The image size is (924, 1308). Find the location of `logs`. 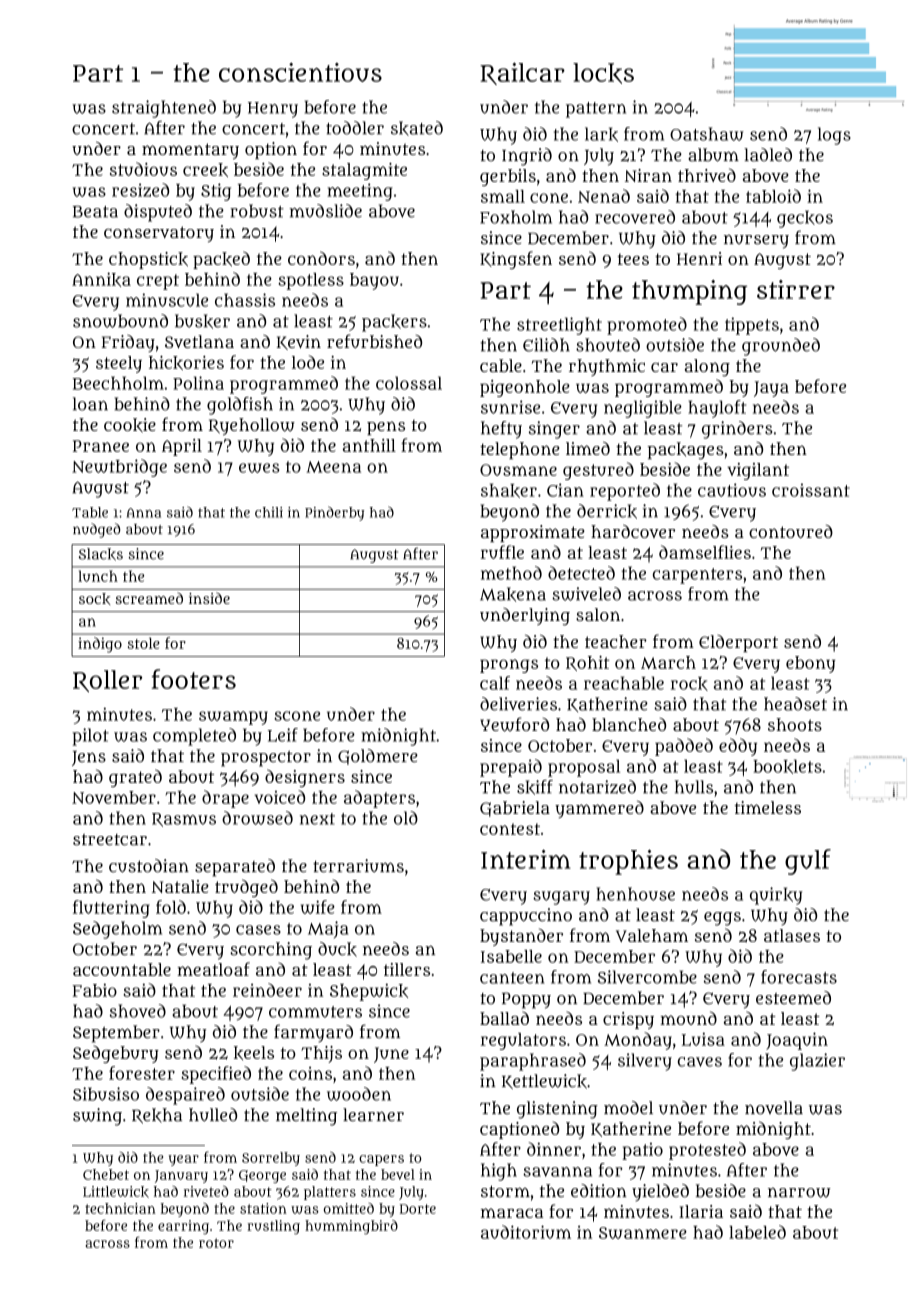

logs is located at coordinates (834, 136).
